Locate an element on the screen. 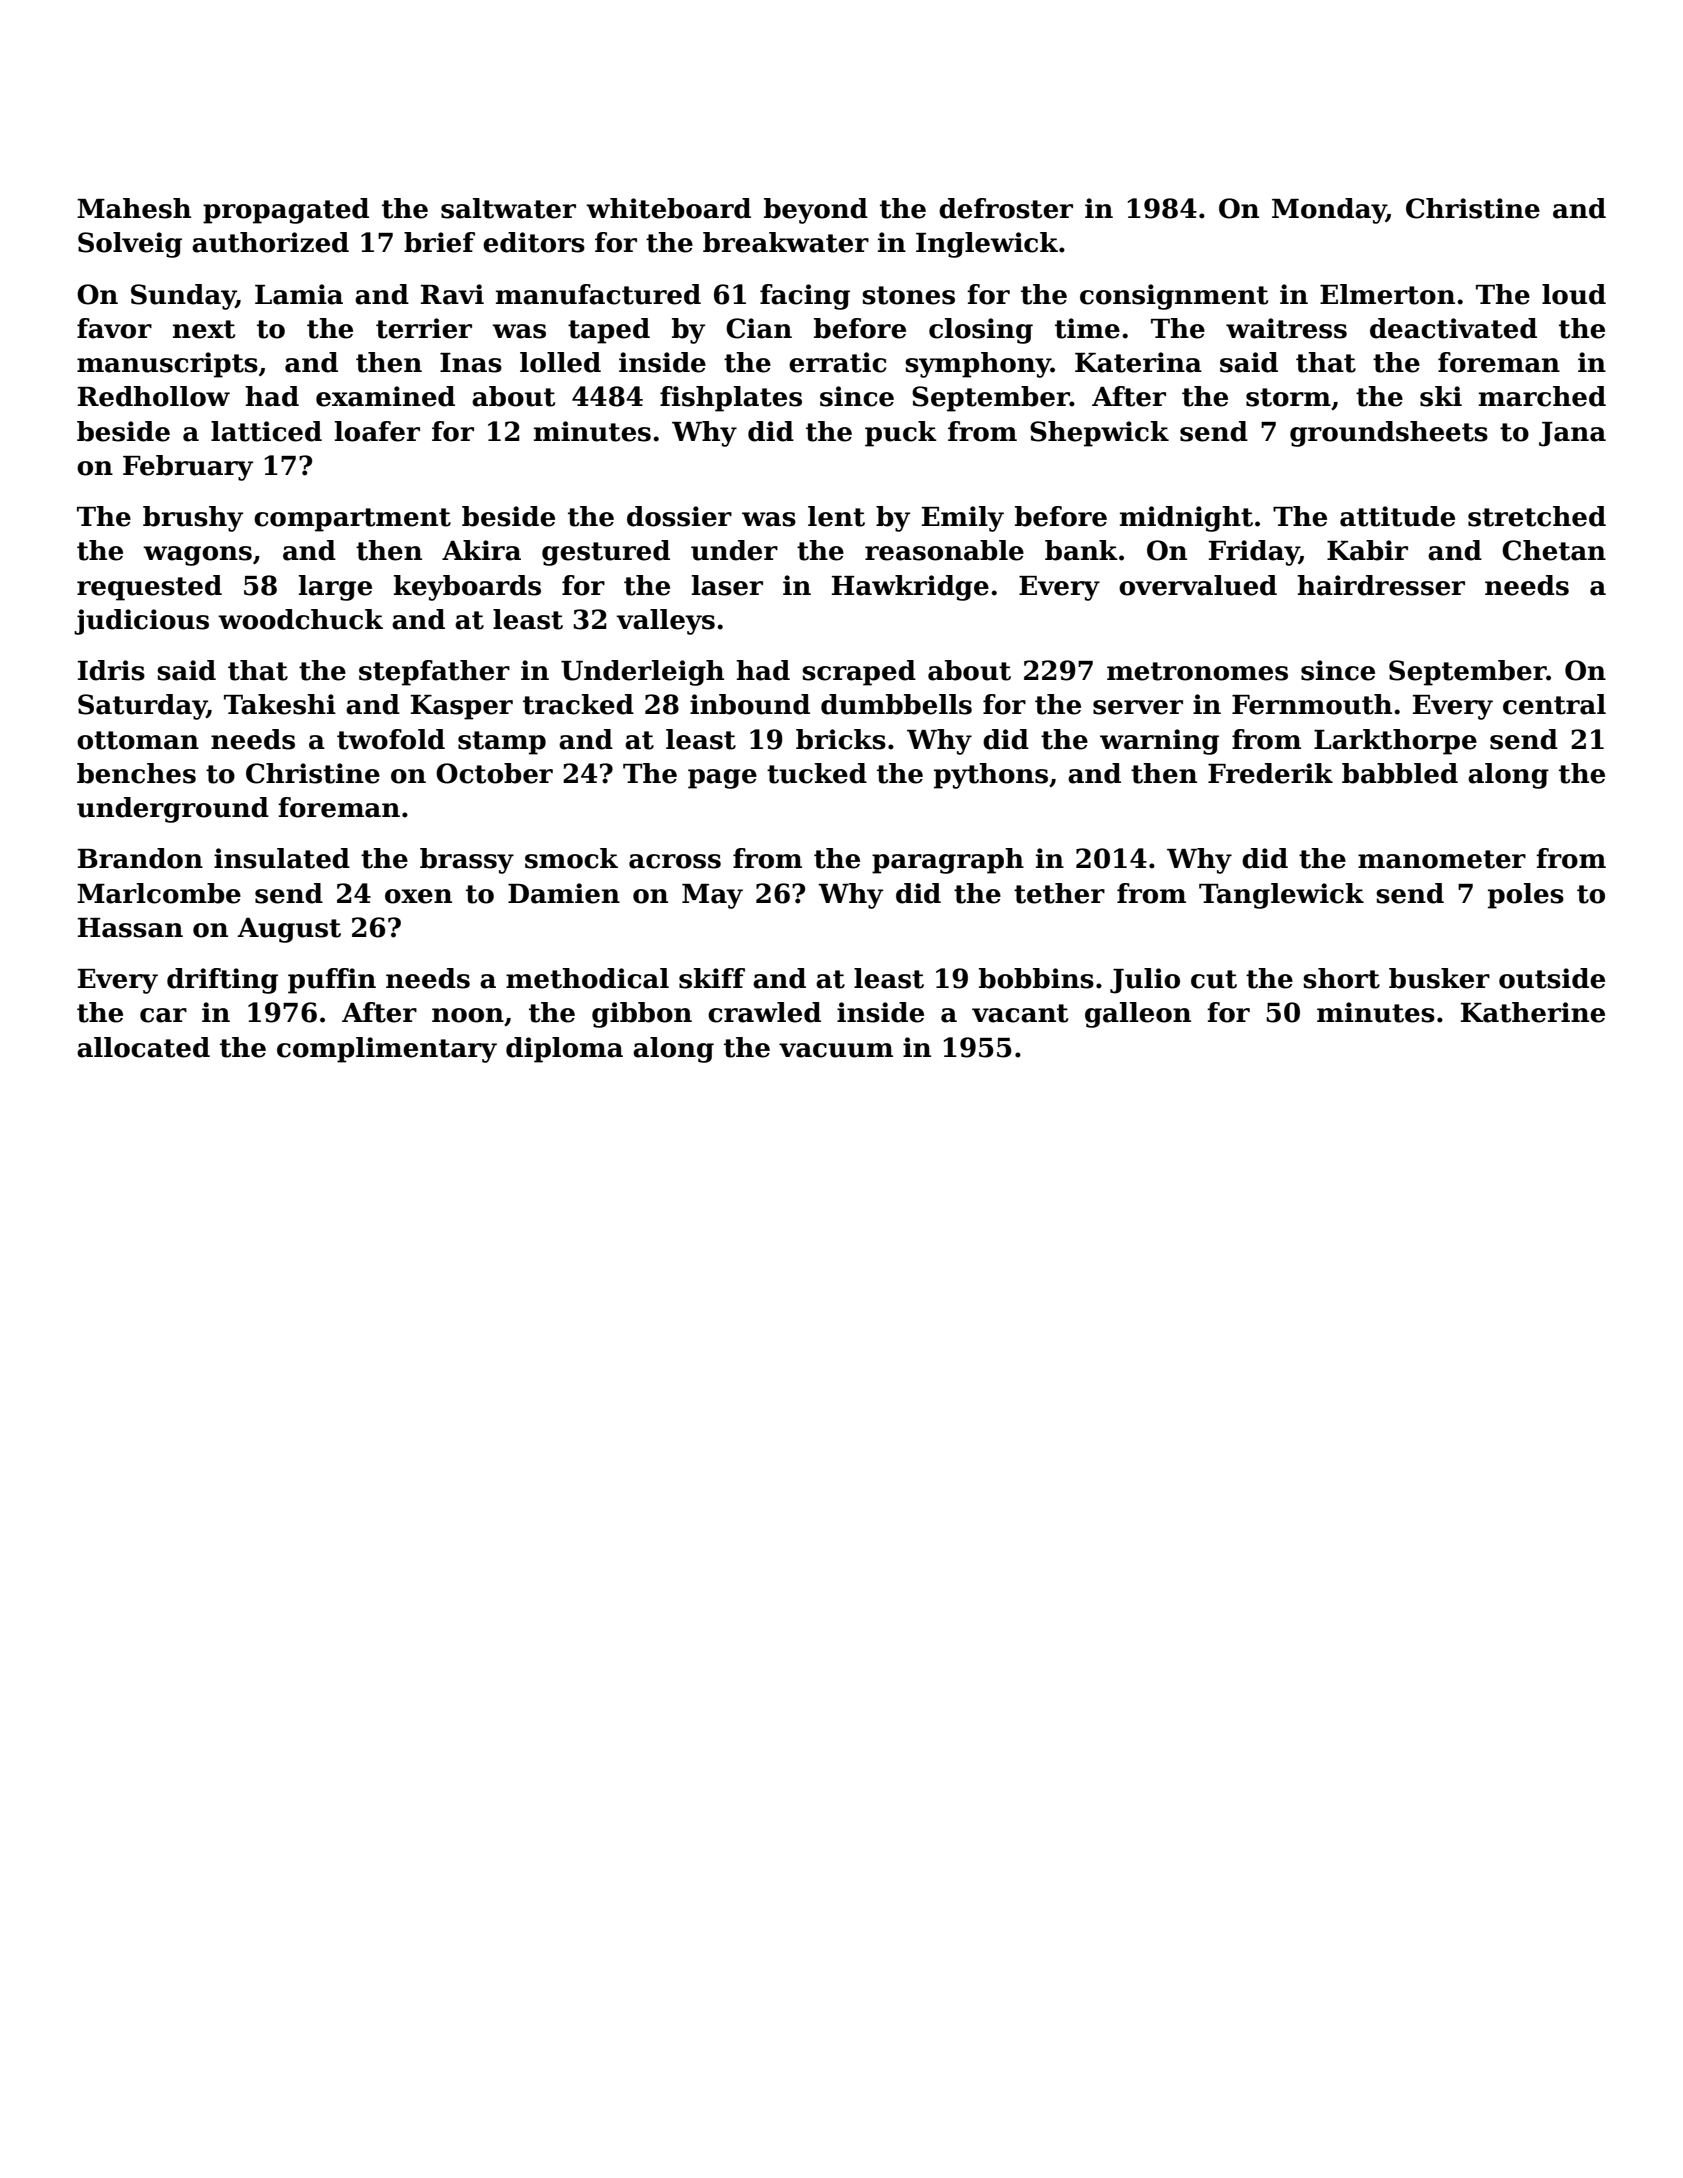 The width and height of the screenshot is (1683, 2178). Inas is located at coordinates (471, 363).
